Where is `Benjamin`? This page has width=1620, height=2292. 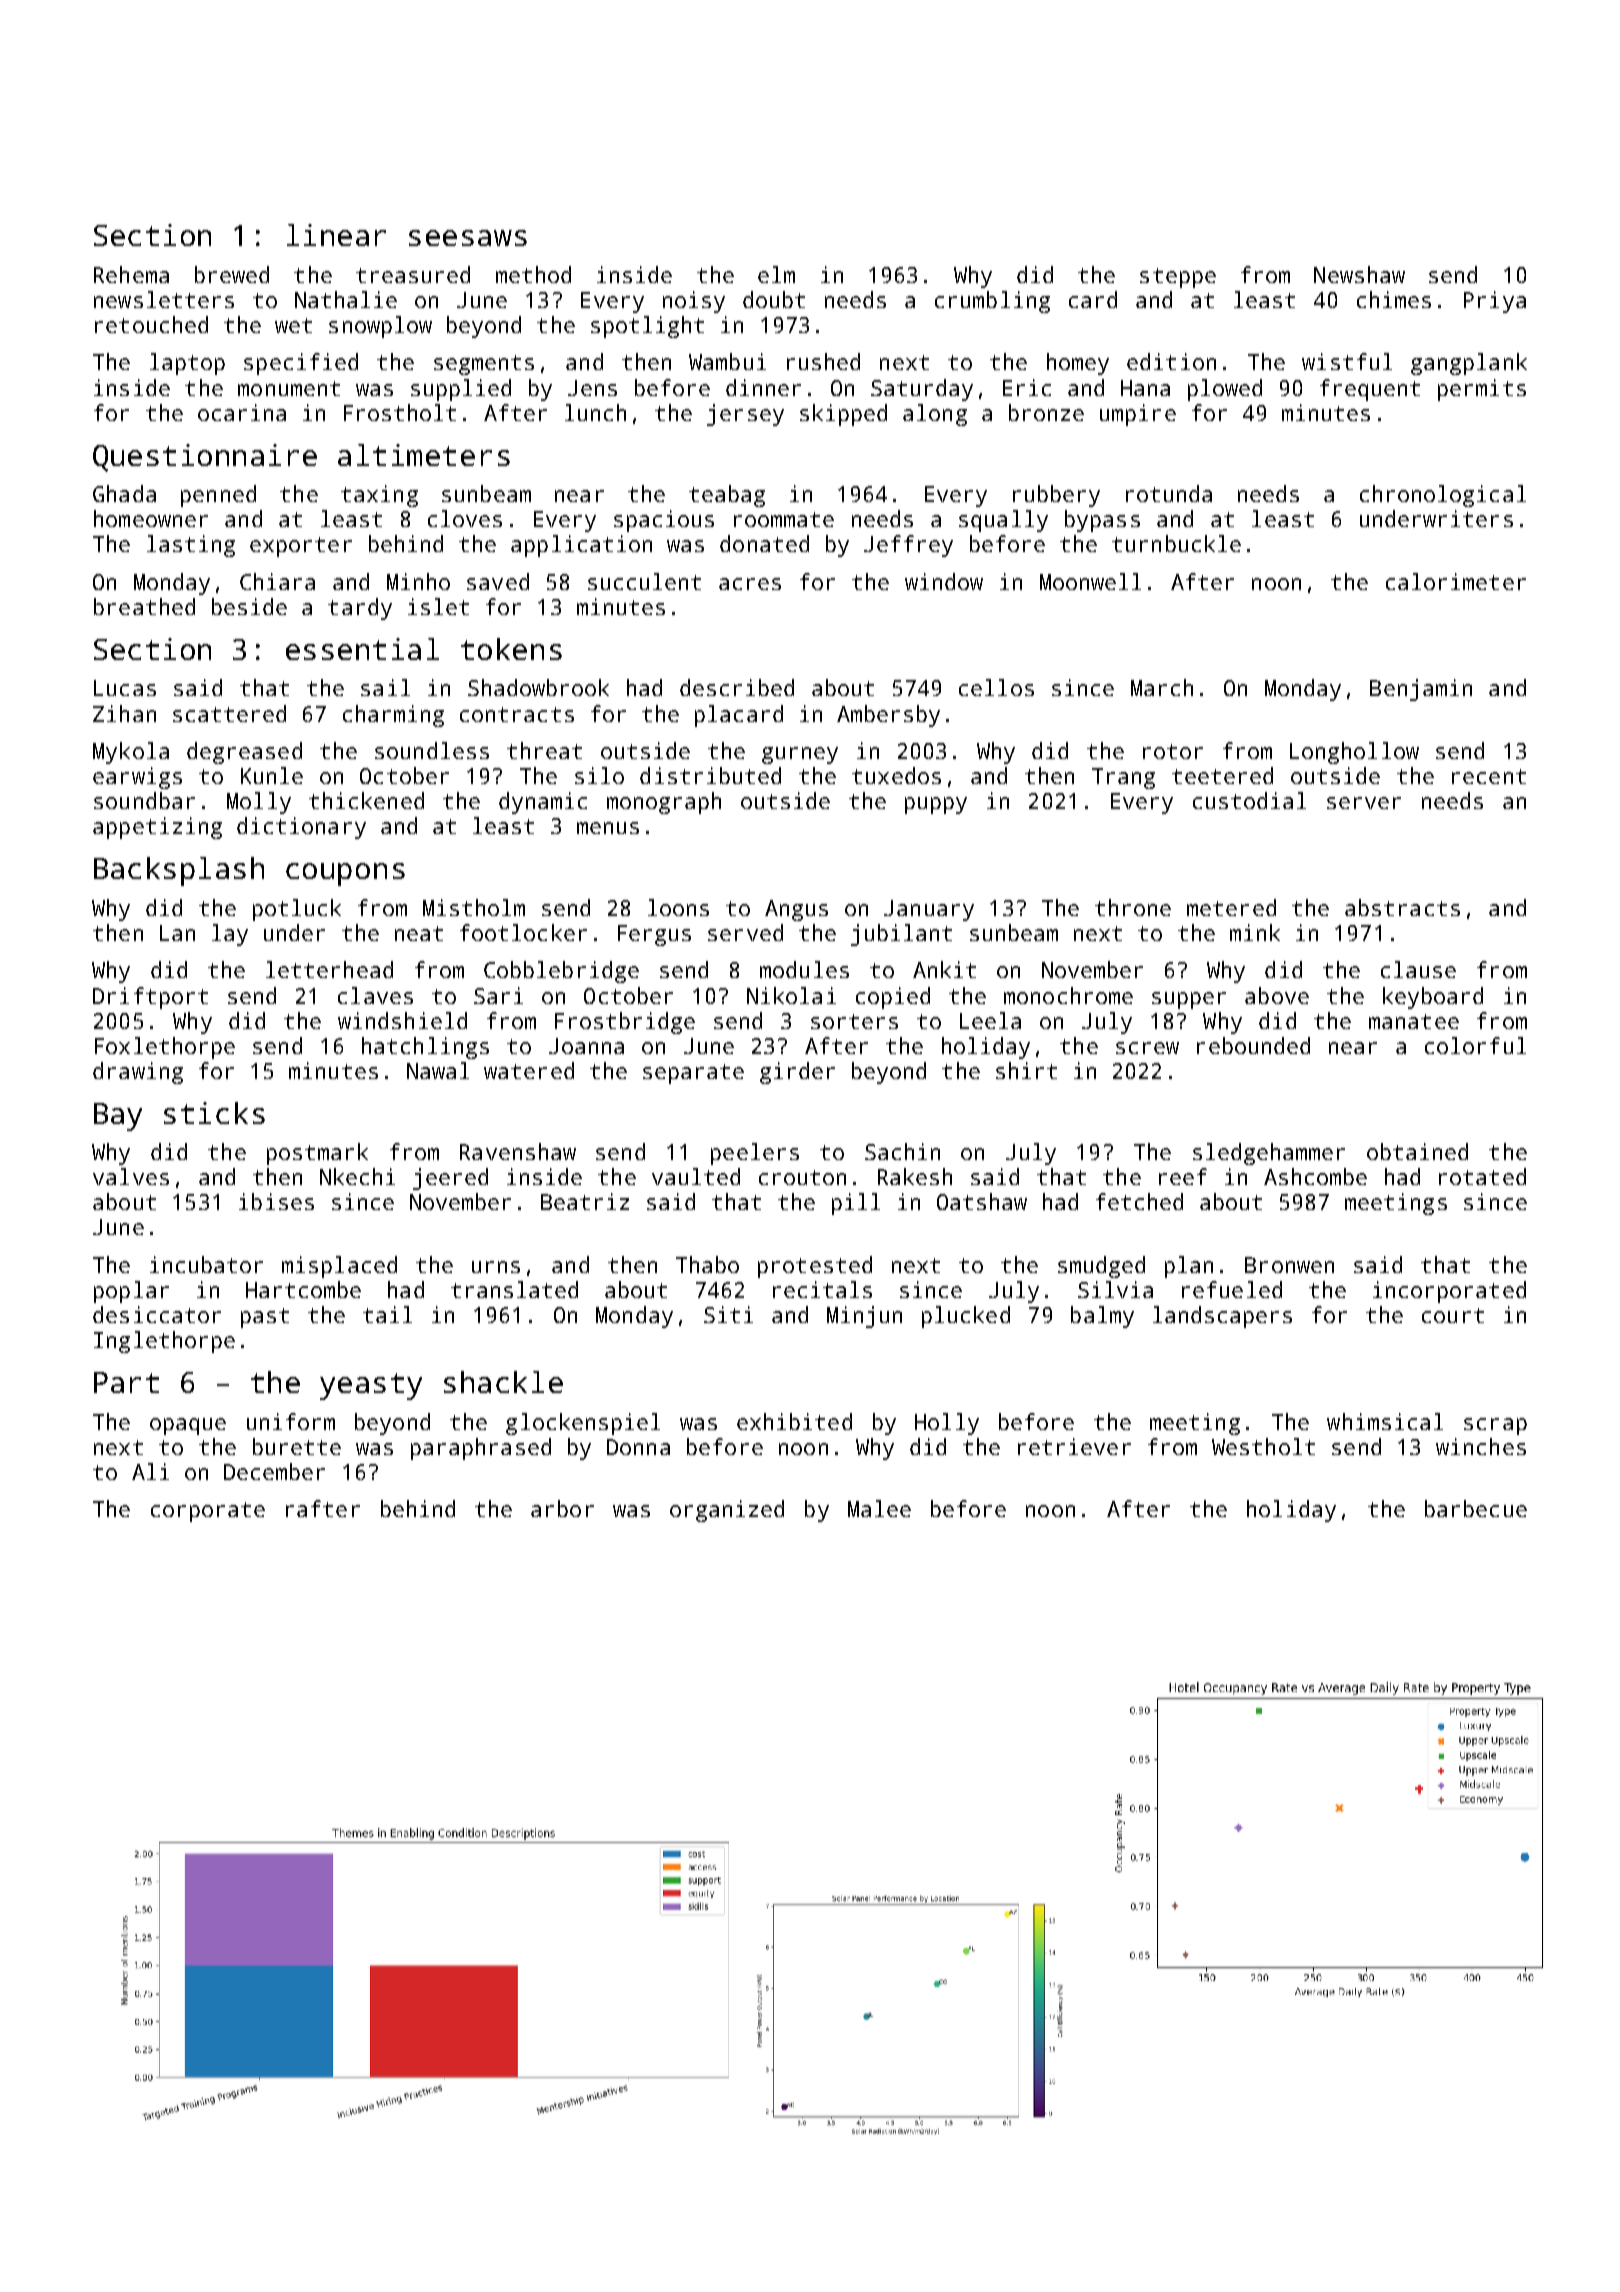 Benjamin is located at coordinates (1421, 690).
